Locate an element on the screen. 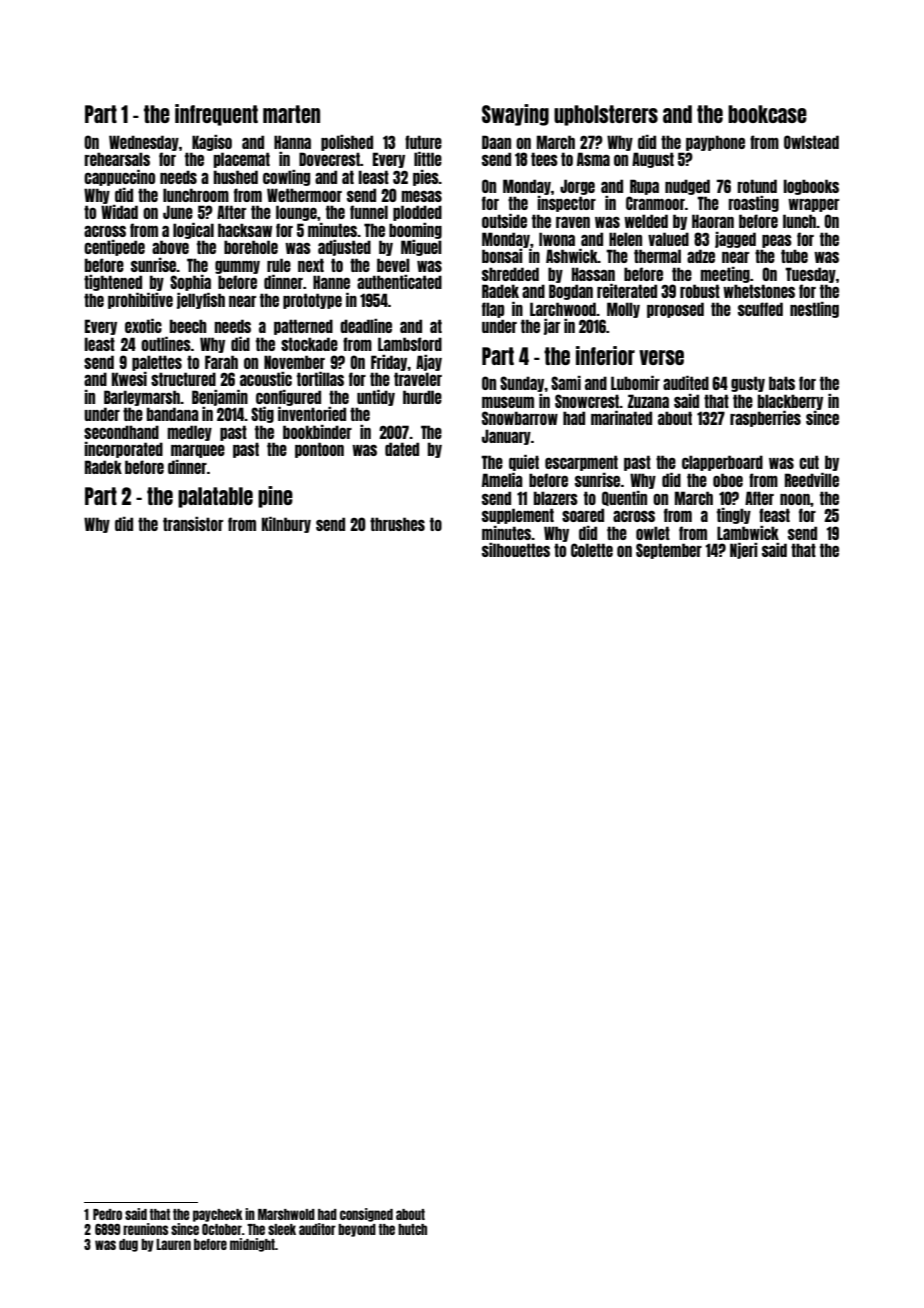  payphone is located at coordinates (715, 143).
